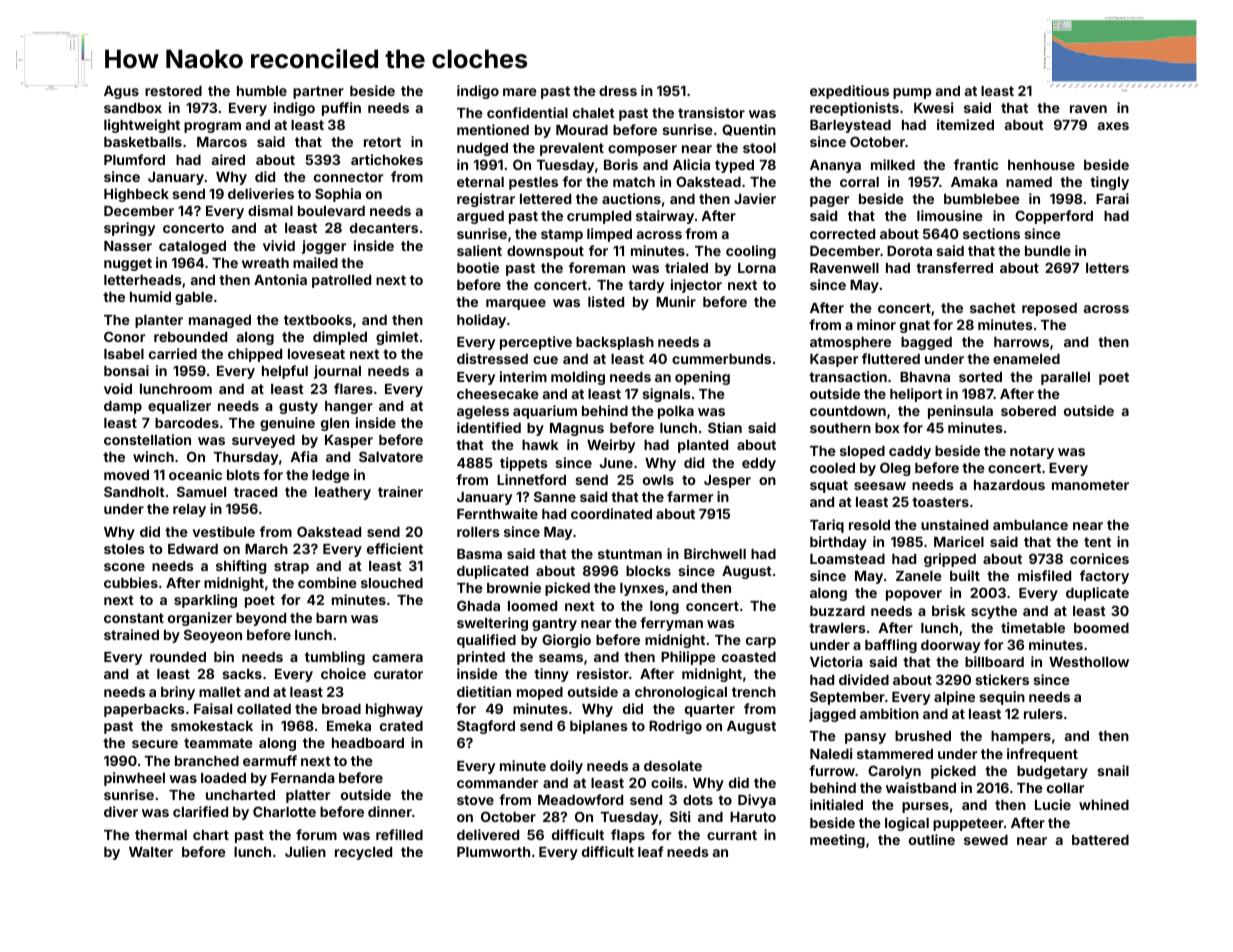 This screenshot has width=1233, height=952. I want to click on Tariq, so click(827, 526).
